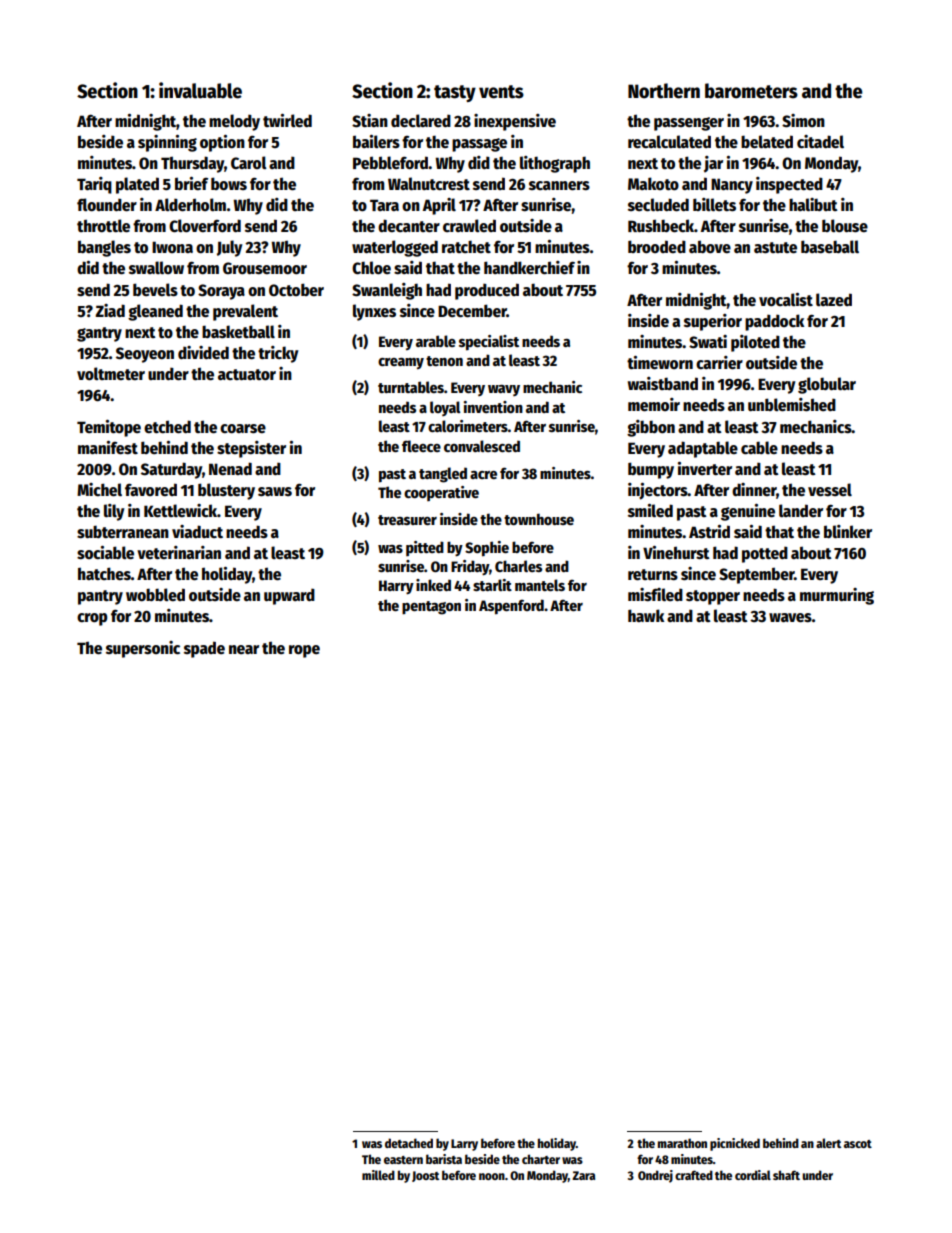 Image resolution: width=952 pixels, height=1233 pixels. I want to click on noon, so click(492, 1176).
